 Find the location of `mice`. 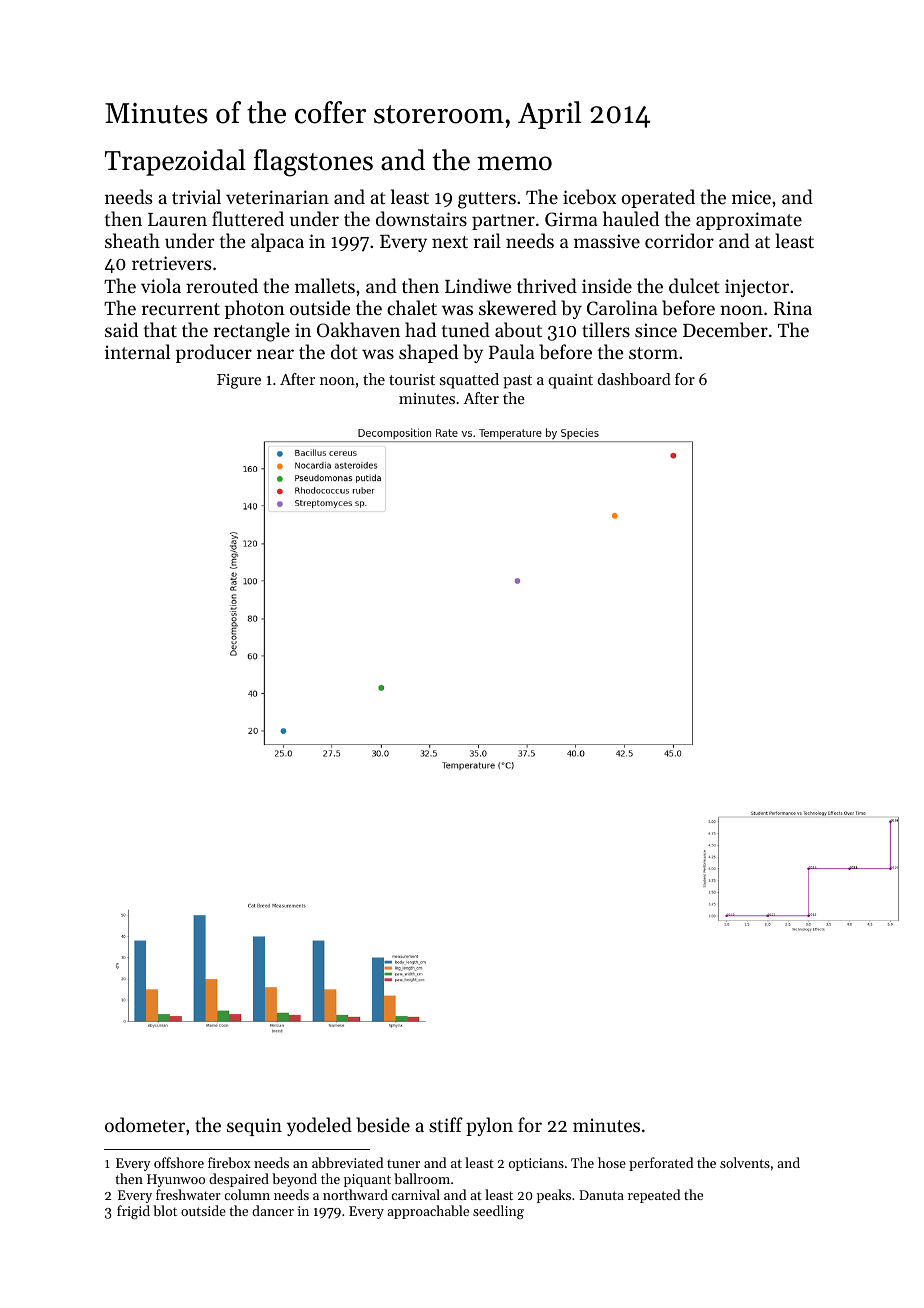

mice is located at coordinates (751, 197).
